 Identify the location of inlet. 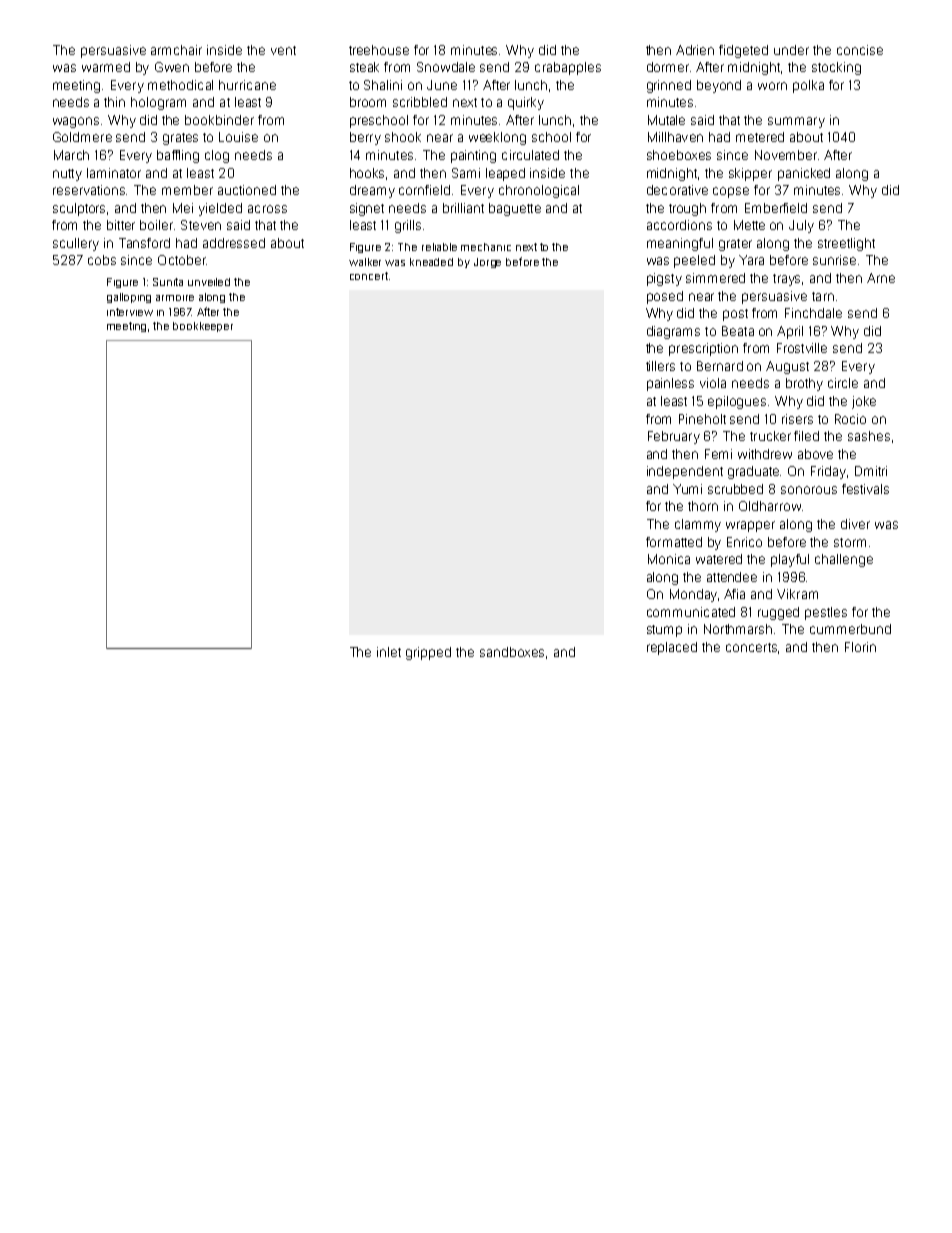
(389, 652).
